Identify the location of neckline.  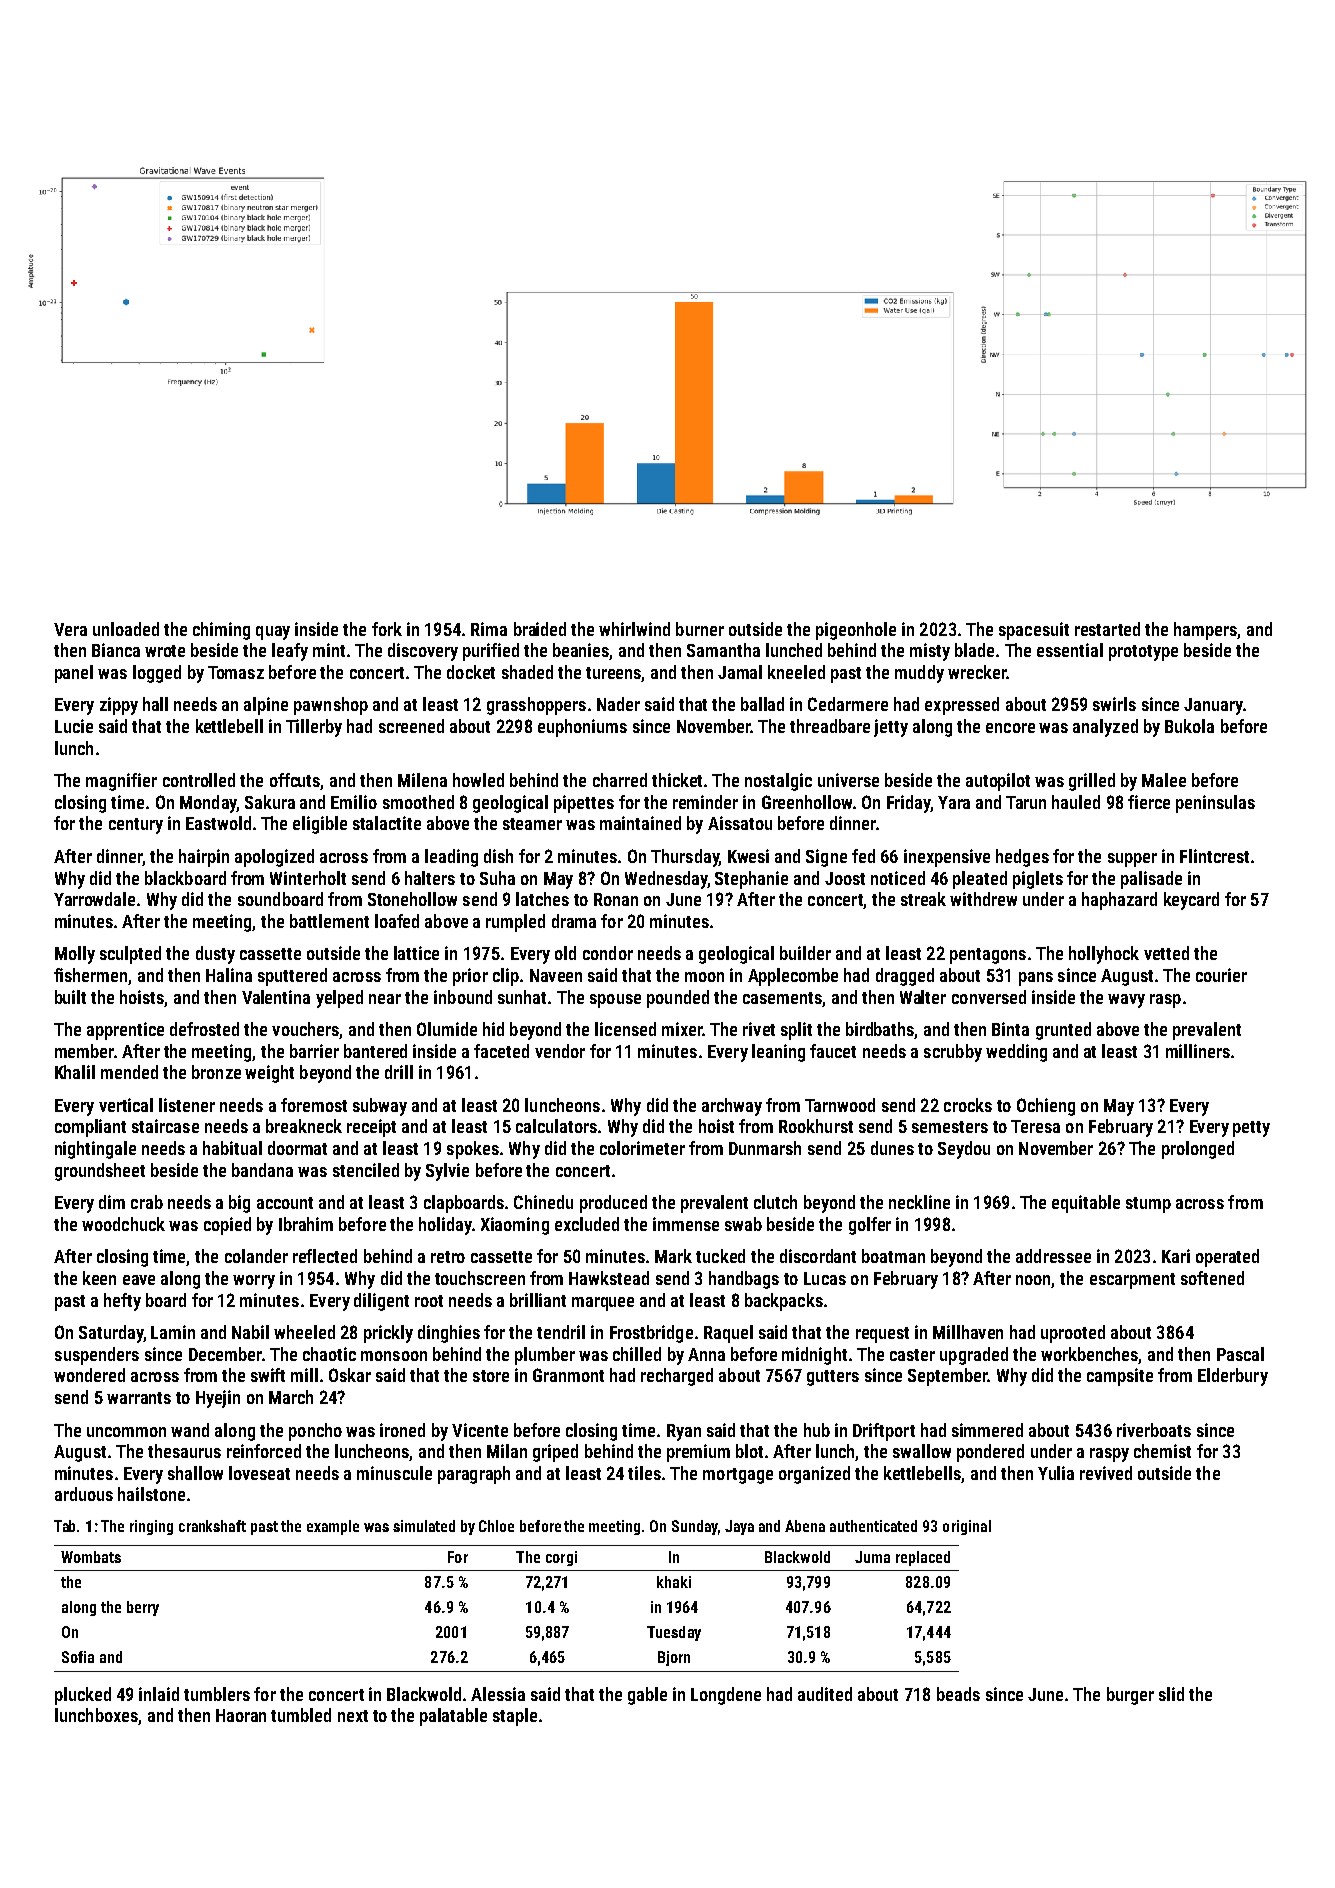
(919, 1202).
